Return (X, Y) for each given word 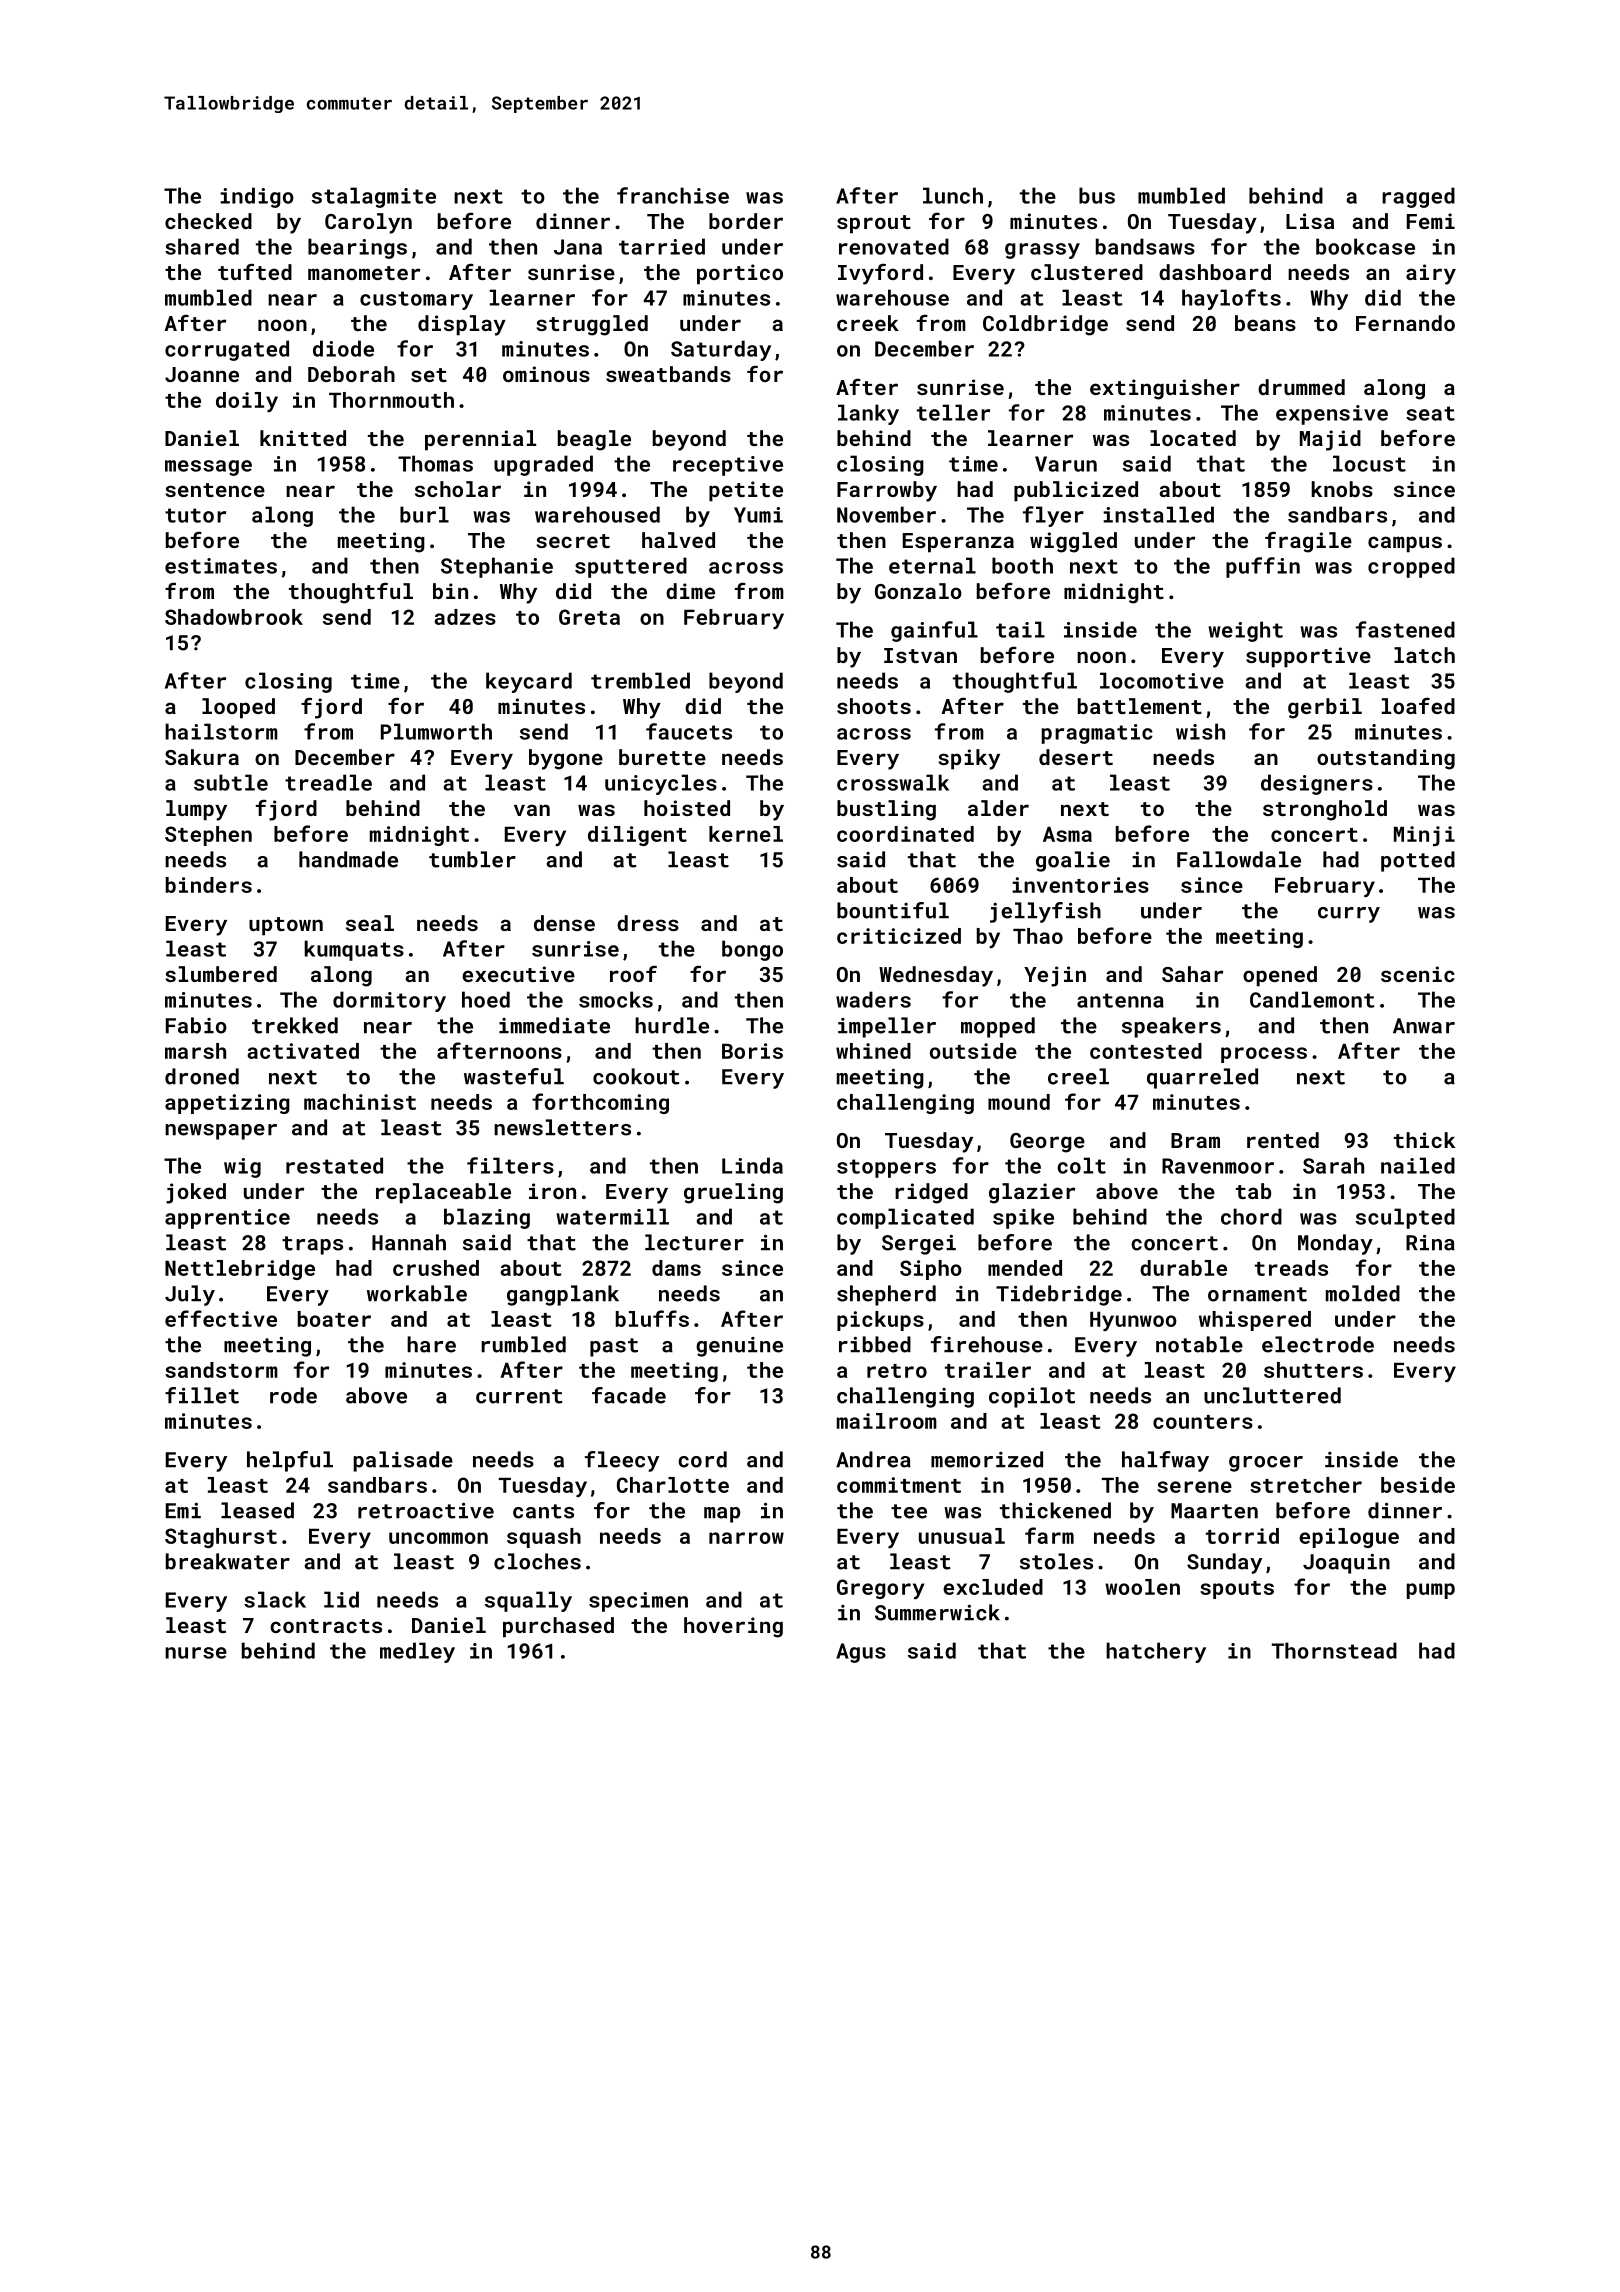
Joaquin (1346, 1564)
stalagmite (374, 197)
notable (1199, 1344)
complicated (905, 1218)
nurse (196, 1653)
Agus (861, 1653)
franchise (673, 195)
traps (312, 1245)
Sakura (202, 757)
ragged (1418, 197)
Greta (589, 617)
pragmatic (1097, 734)
